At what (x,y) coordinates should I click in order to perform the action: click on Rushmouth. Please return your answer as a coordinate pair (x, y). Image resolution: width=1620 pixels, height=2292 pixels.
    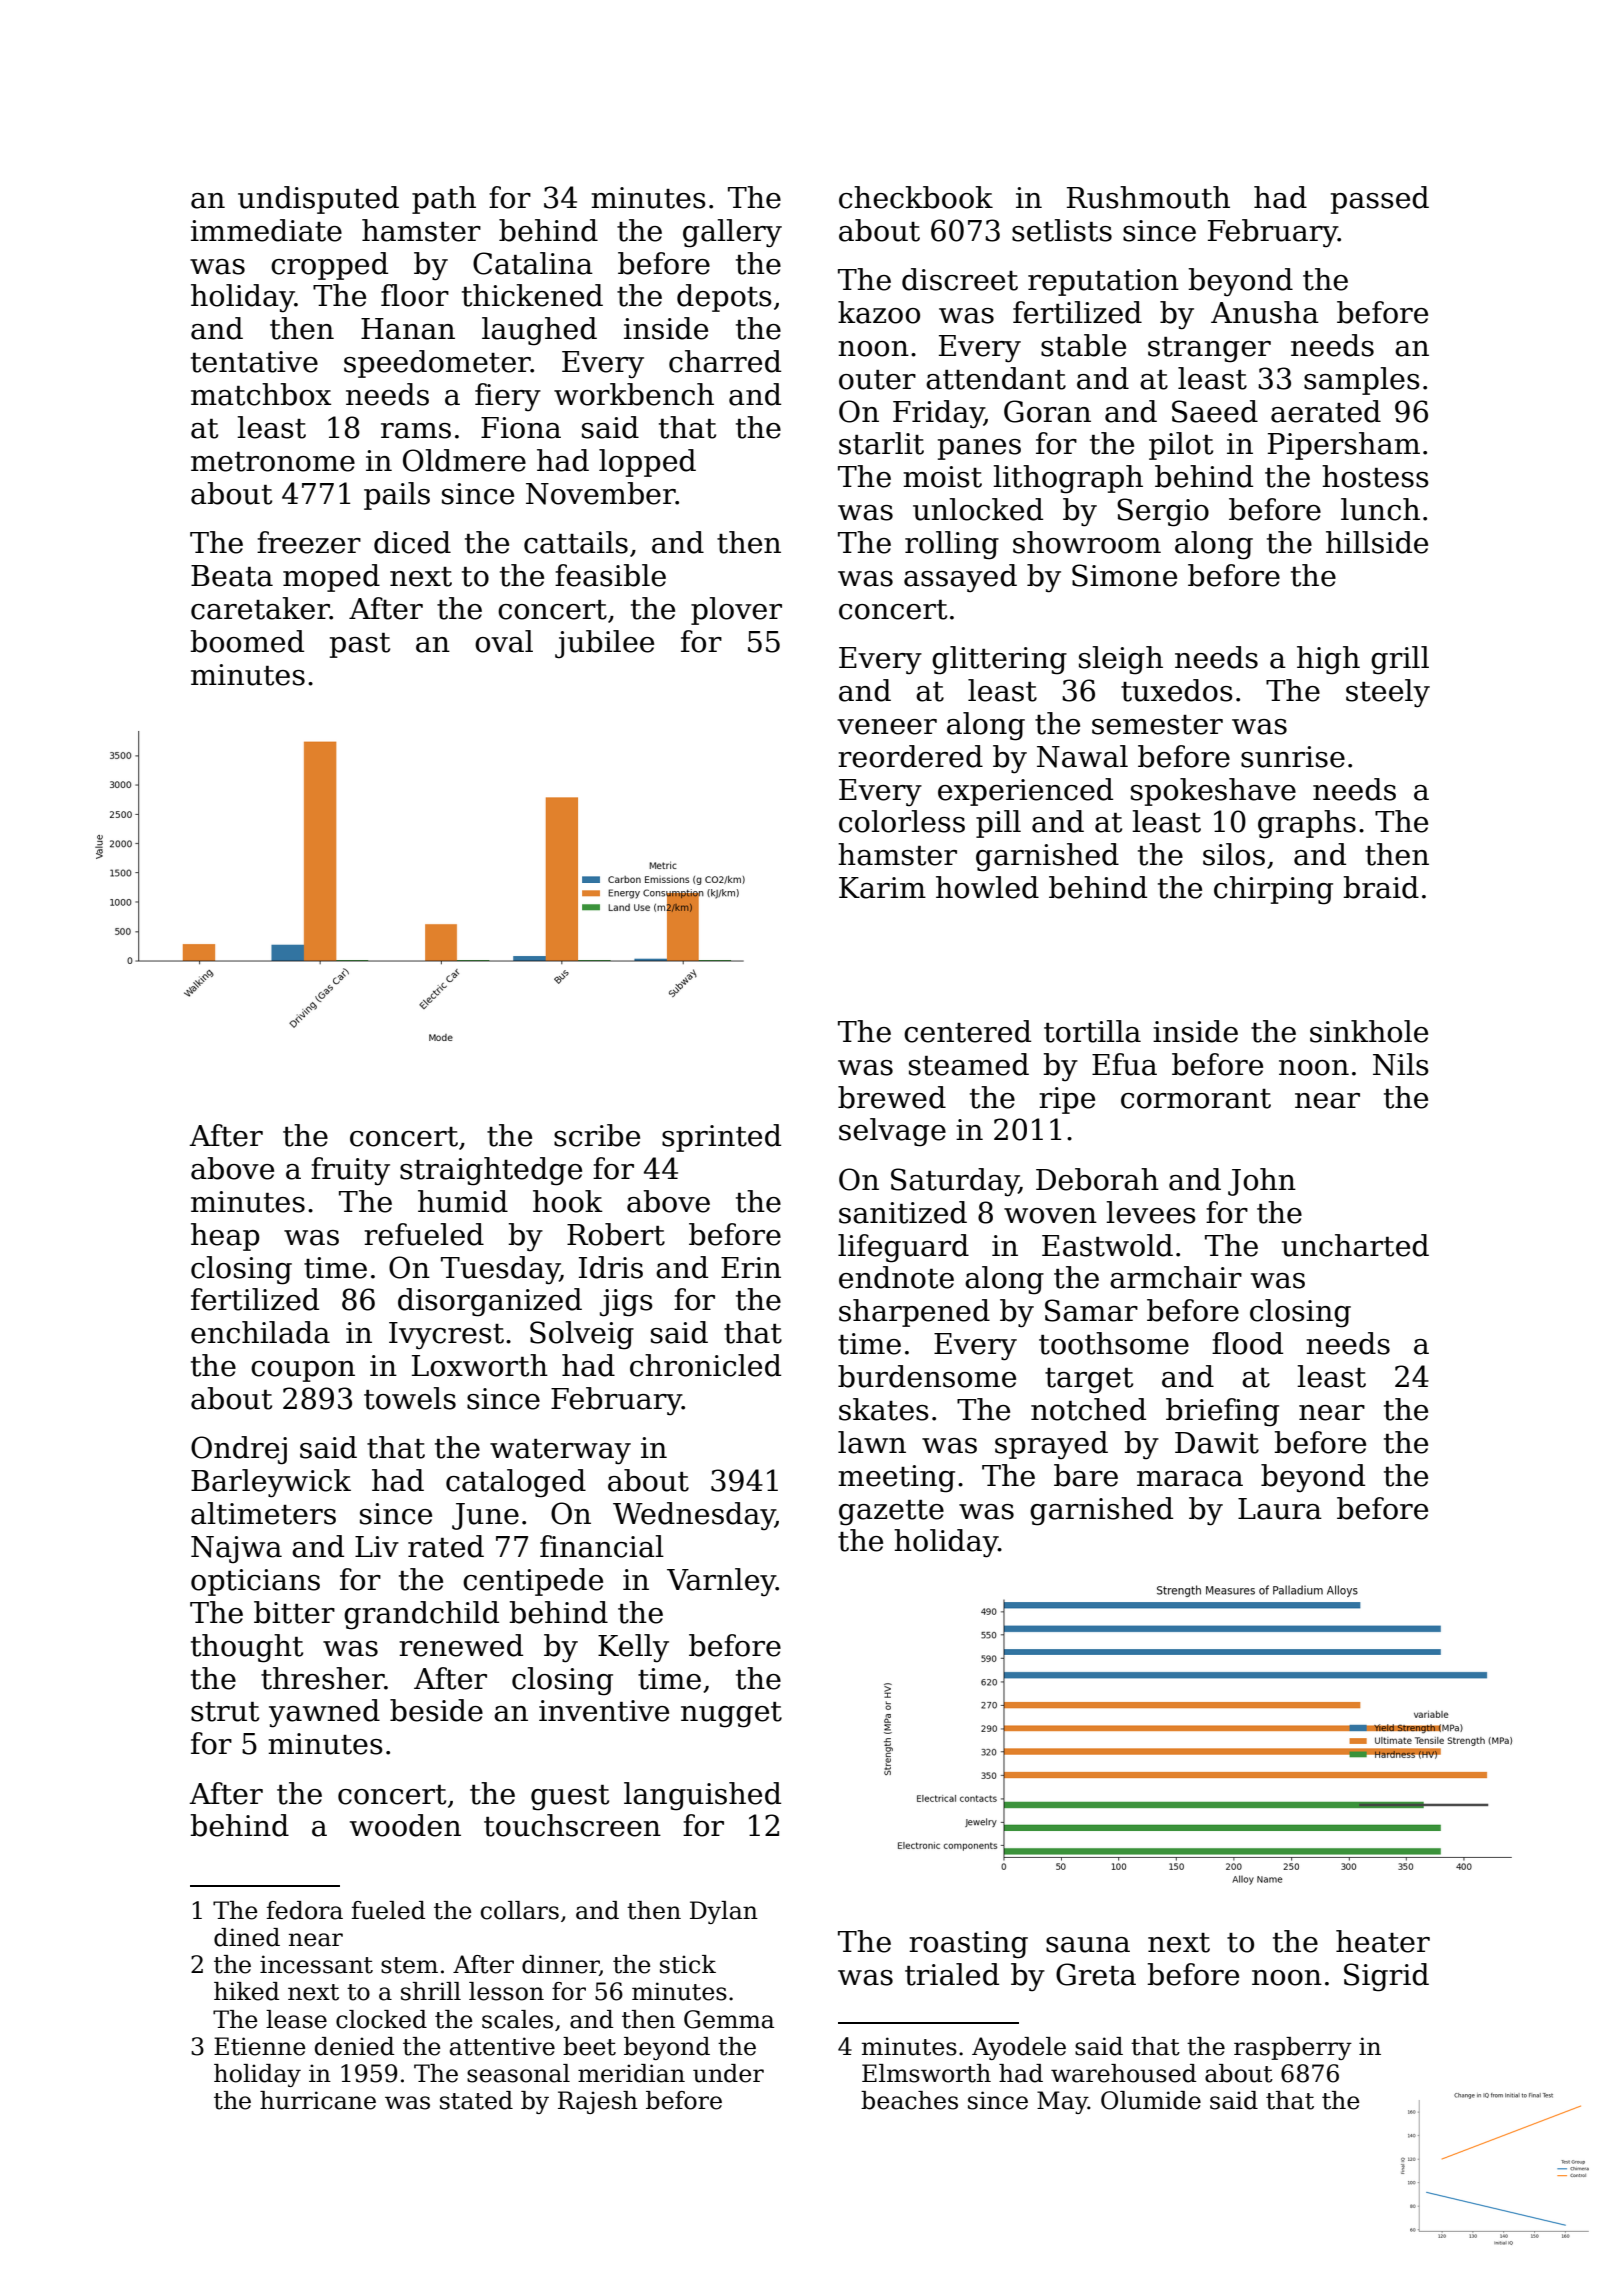
    Looking at the image, I should click on (1148, 197).
